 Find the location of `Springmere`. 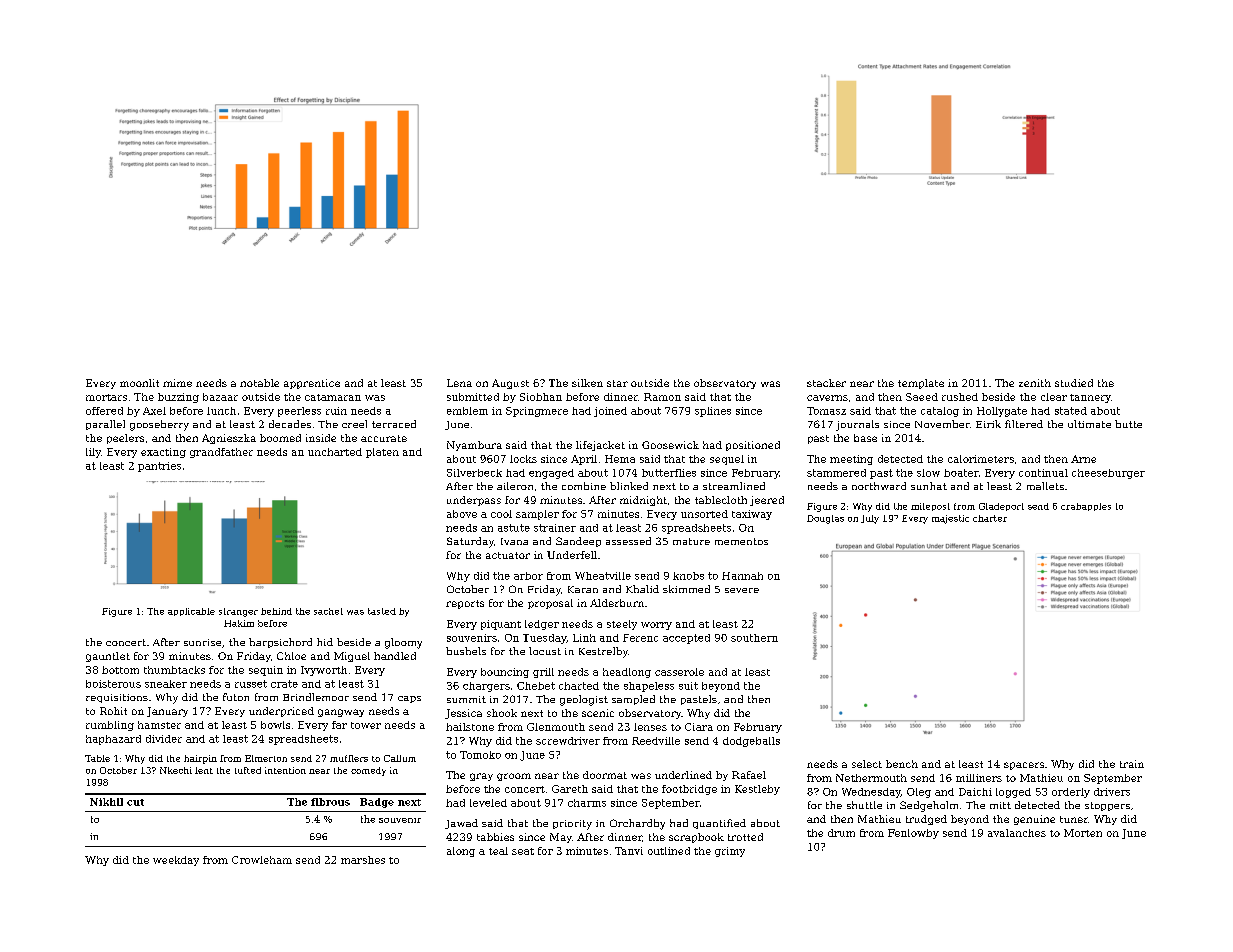

Springmere is located at coordinates (537, 412).
